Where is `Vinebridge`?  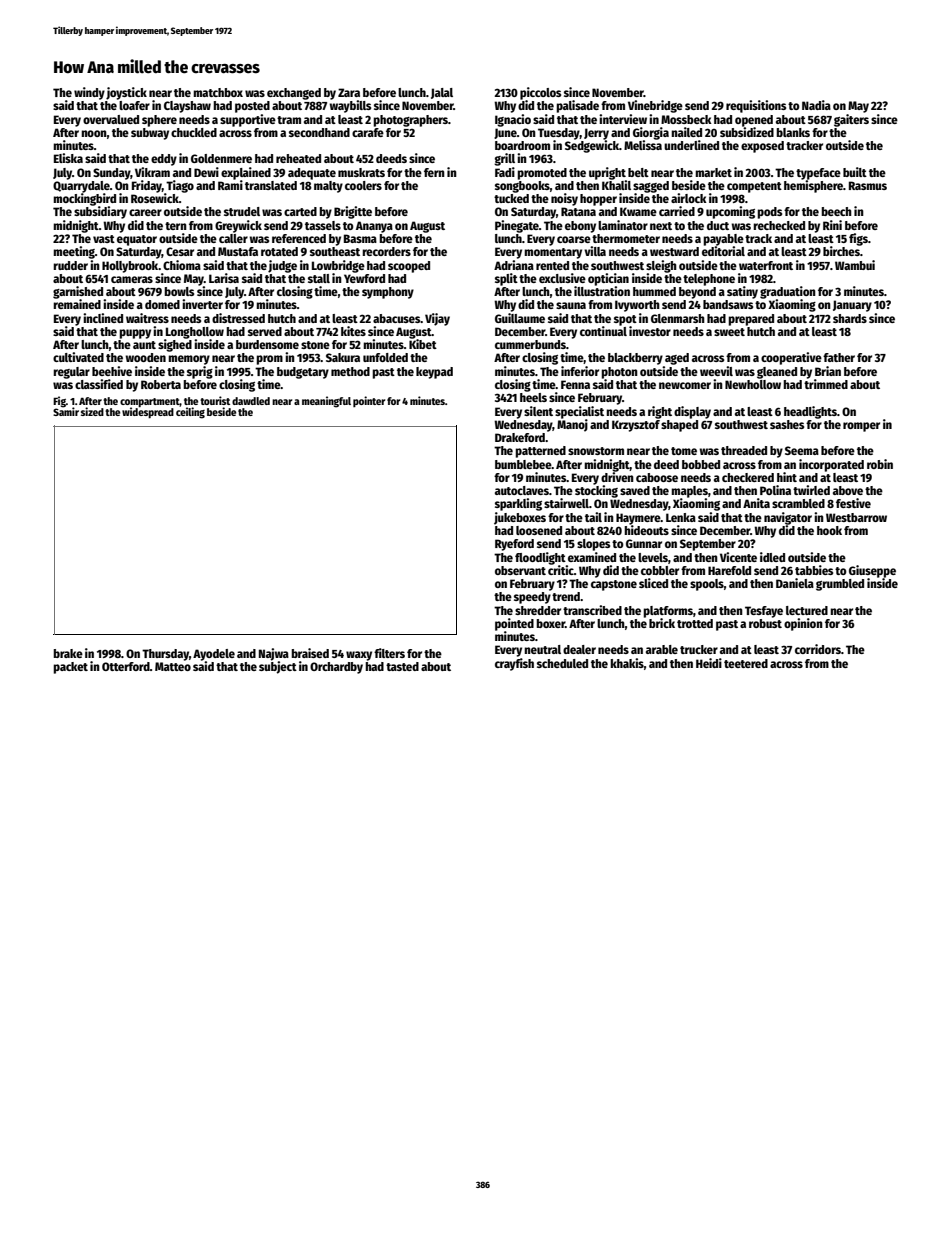
Vinebridge is located at coordinates (655, 106).
